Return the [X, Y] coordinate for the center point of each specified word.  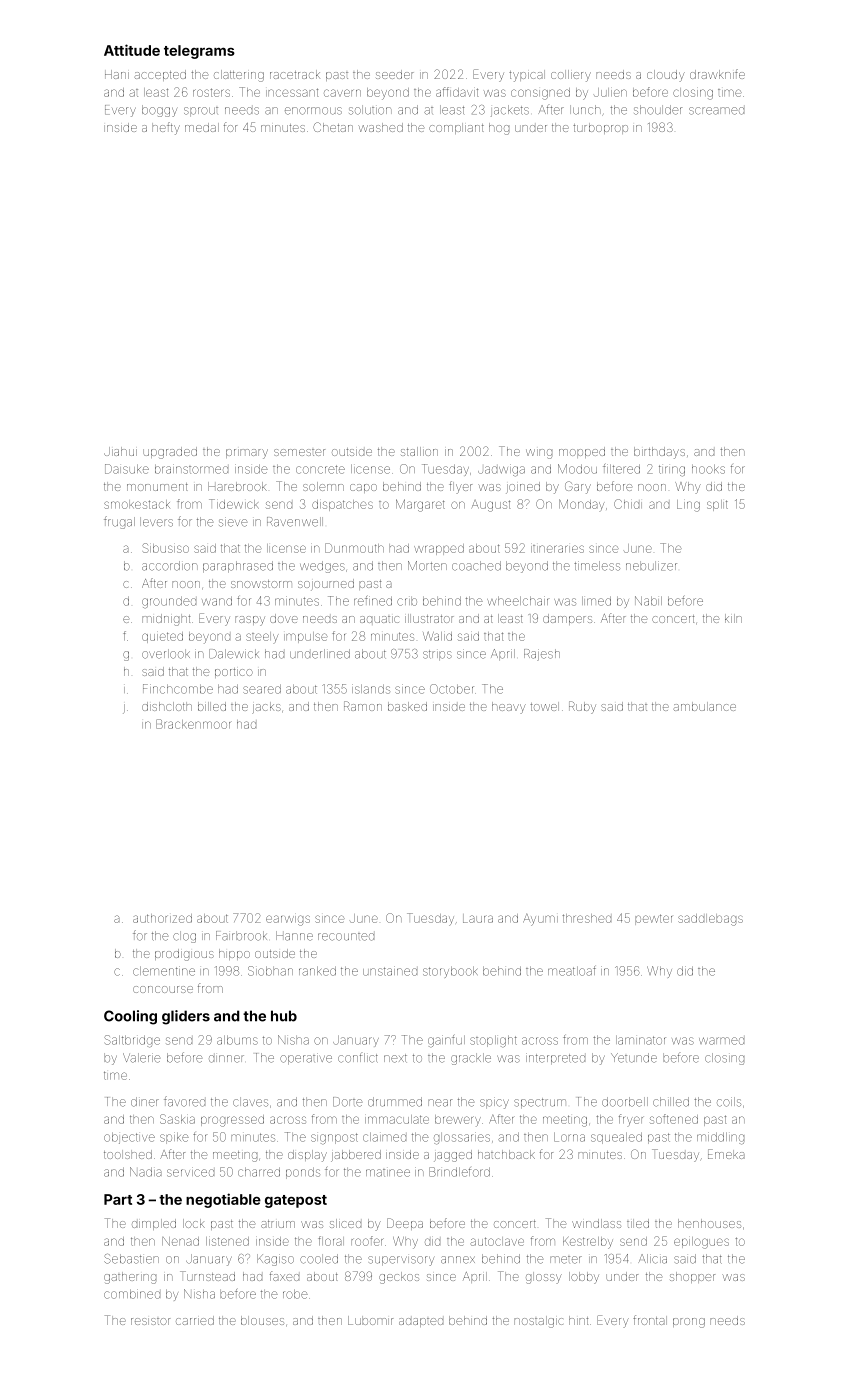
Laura [478, 918]
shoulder [658, 110]
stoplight [493, 1041]
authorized [162, 918]
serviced [190, 1172]
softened [674, 1119]
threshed [586, 918]
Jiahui [120, 451]
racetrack [295, 74]
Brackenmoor [193, 724]
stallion [419, 451]
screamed [716, 111]
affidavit [457, 92]
